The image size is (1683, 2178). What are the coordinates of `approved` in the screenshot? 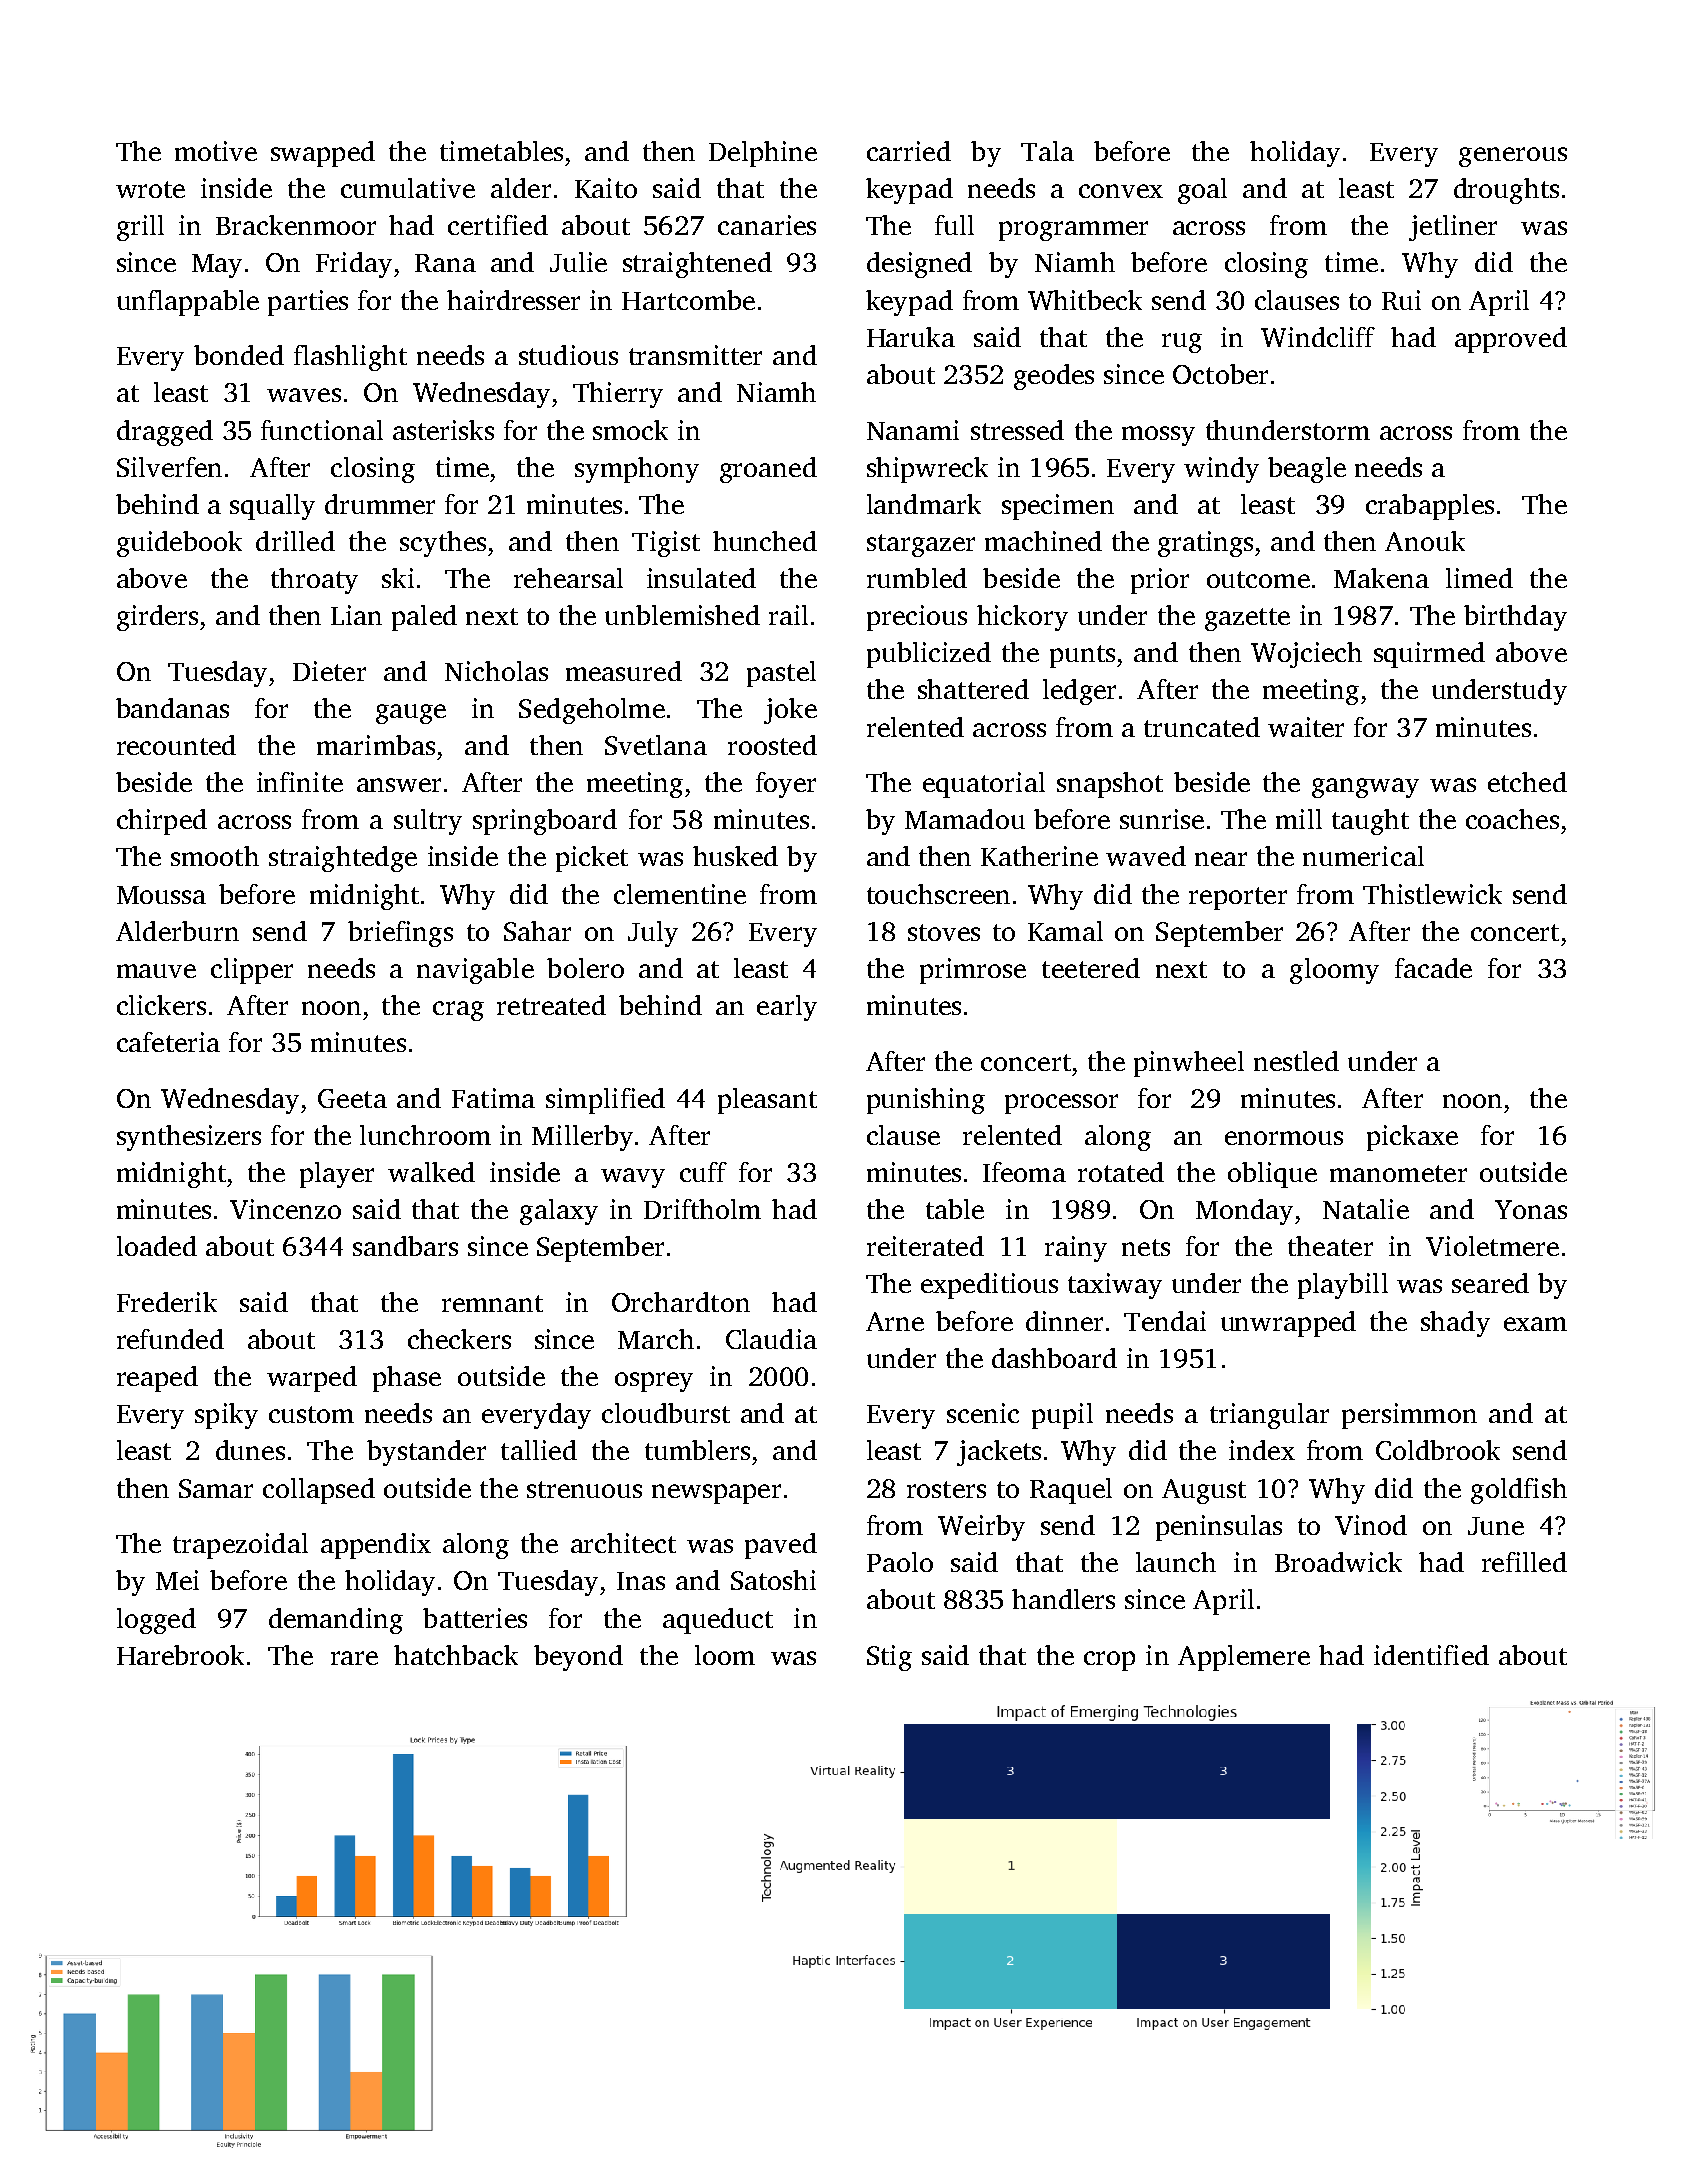 It's located at (1511, 340).
